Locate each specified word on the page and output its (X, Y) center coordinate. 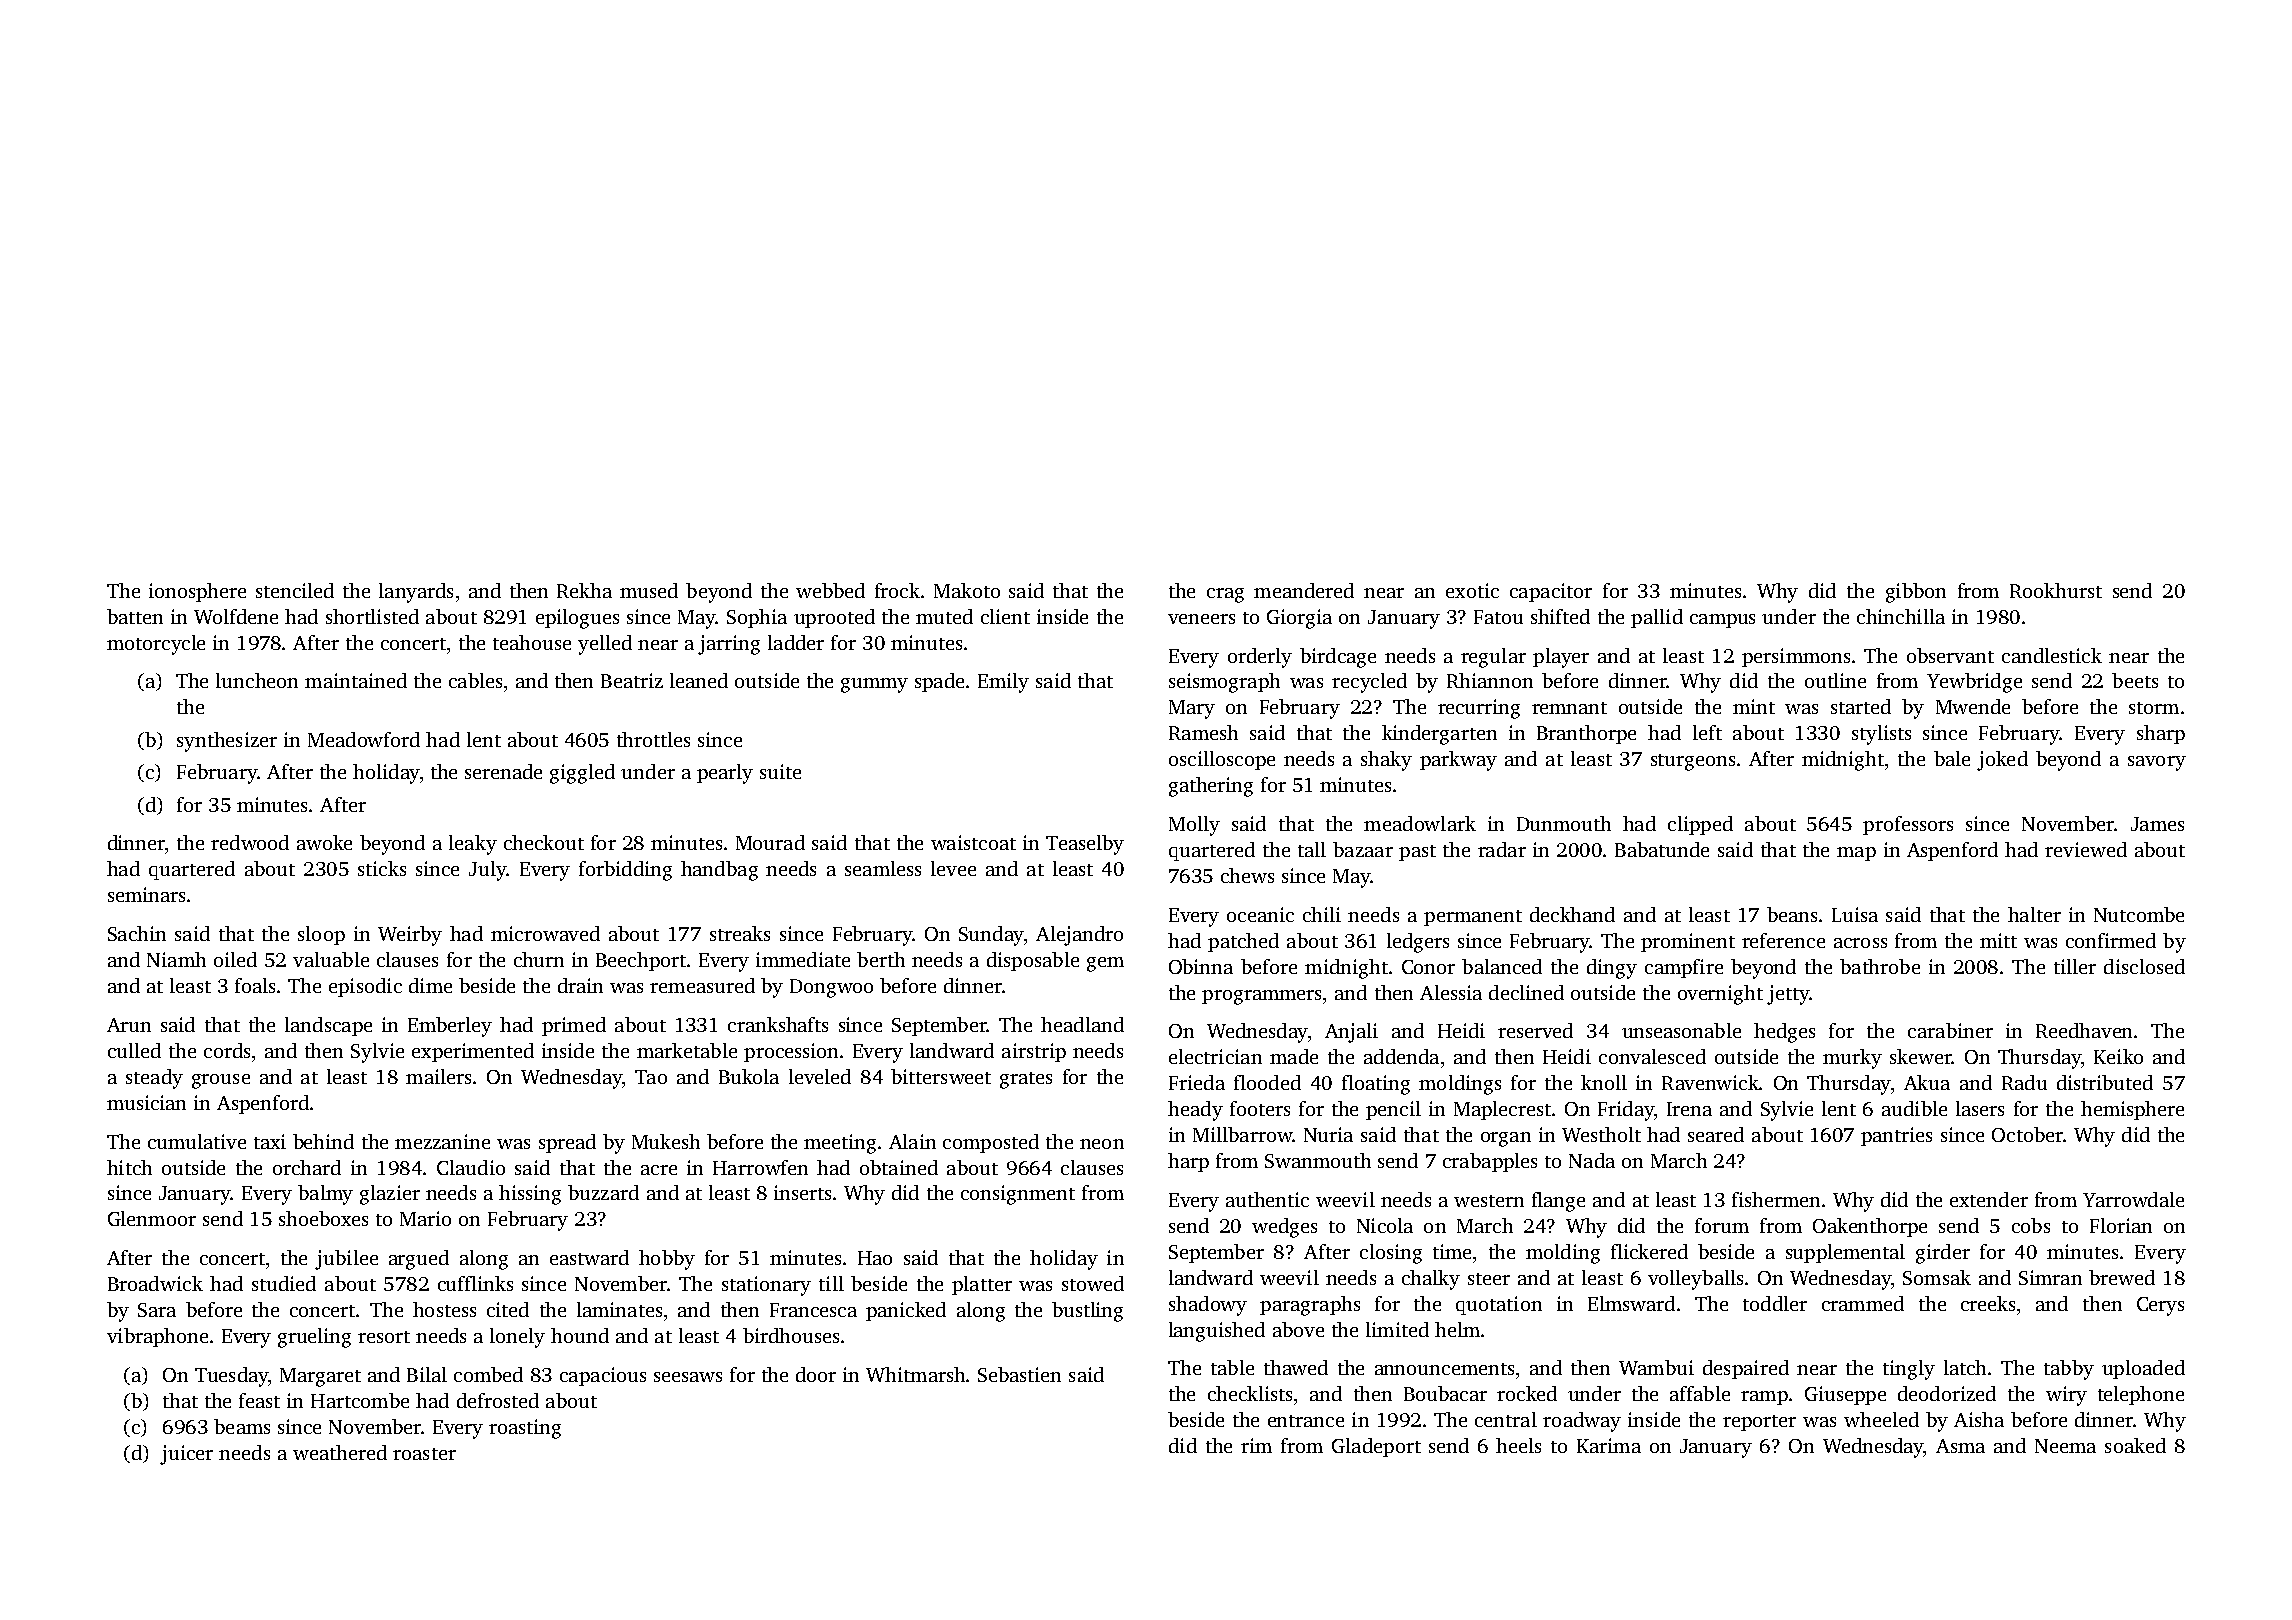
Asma (1960, 1446)
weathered (340, 1452)
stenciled (295, 590)
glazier (390, 1195)
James (2157, 824)
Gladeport (1376, 1447)
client (1005, 616)
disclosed (2144, 966)
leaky (473, 845)
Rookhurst (2056, 590)
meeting (840, 1144)
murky (1852, 1059)
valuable (331, 959)
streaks (740, 933)
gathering (1211, 787)
